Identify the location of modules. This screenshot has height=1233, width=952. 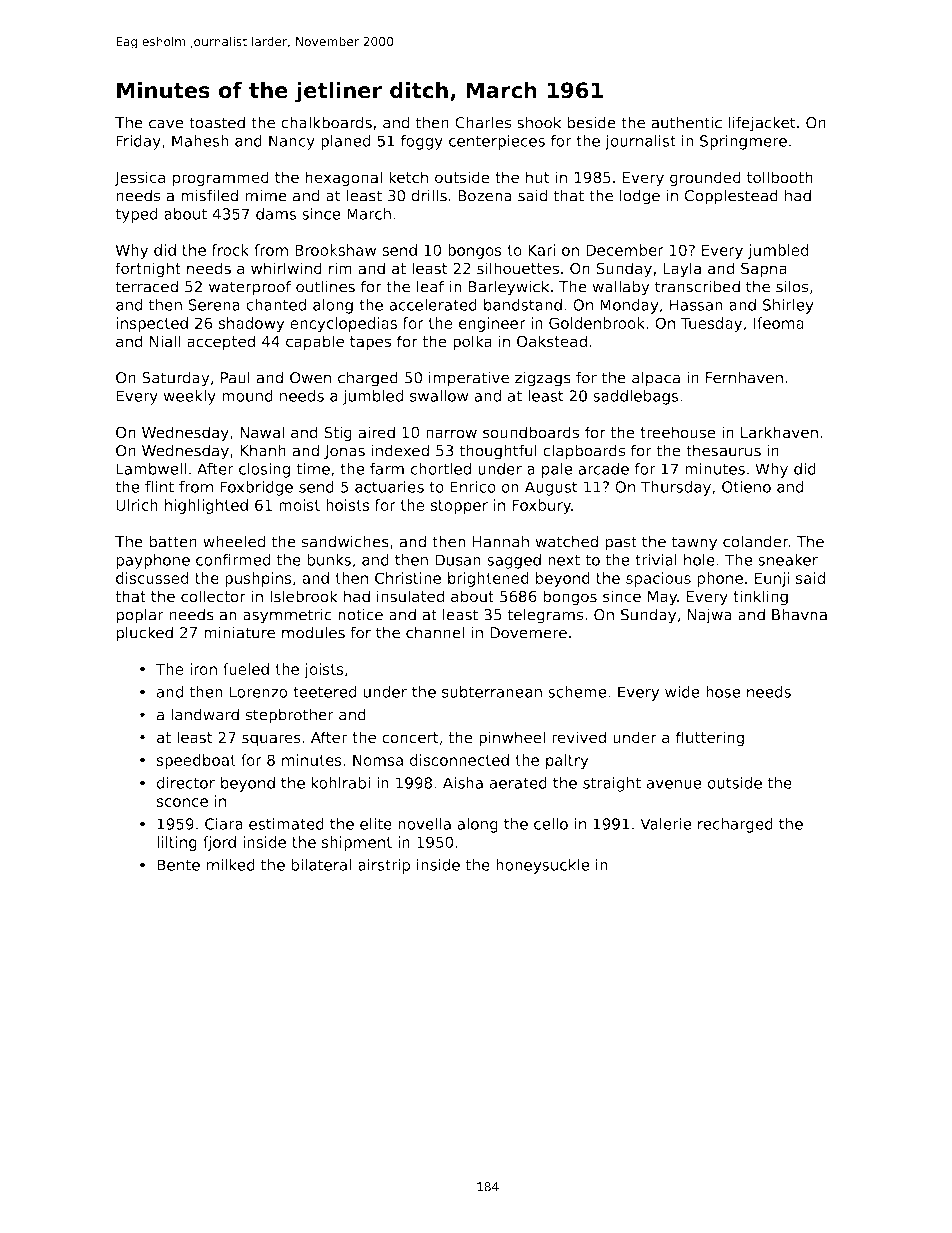
(313, 632).
